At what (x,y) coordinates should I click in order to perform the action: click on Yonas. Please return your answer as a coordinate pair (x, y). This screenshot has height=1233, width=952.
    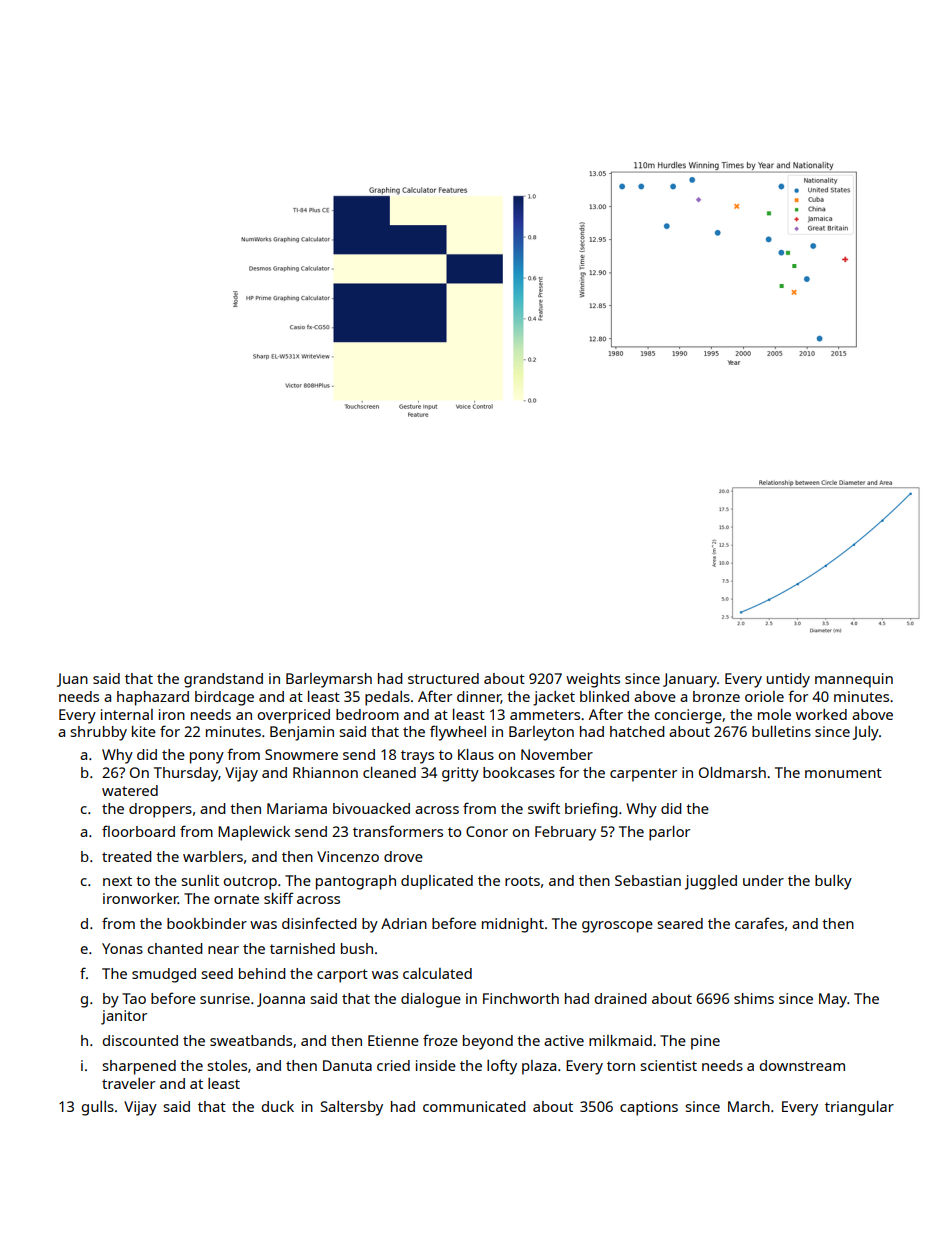
    Looking at the image, I should click on (122, 948).
